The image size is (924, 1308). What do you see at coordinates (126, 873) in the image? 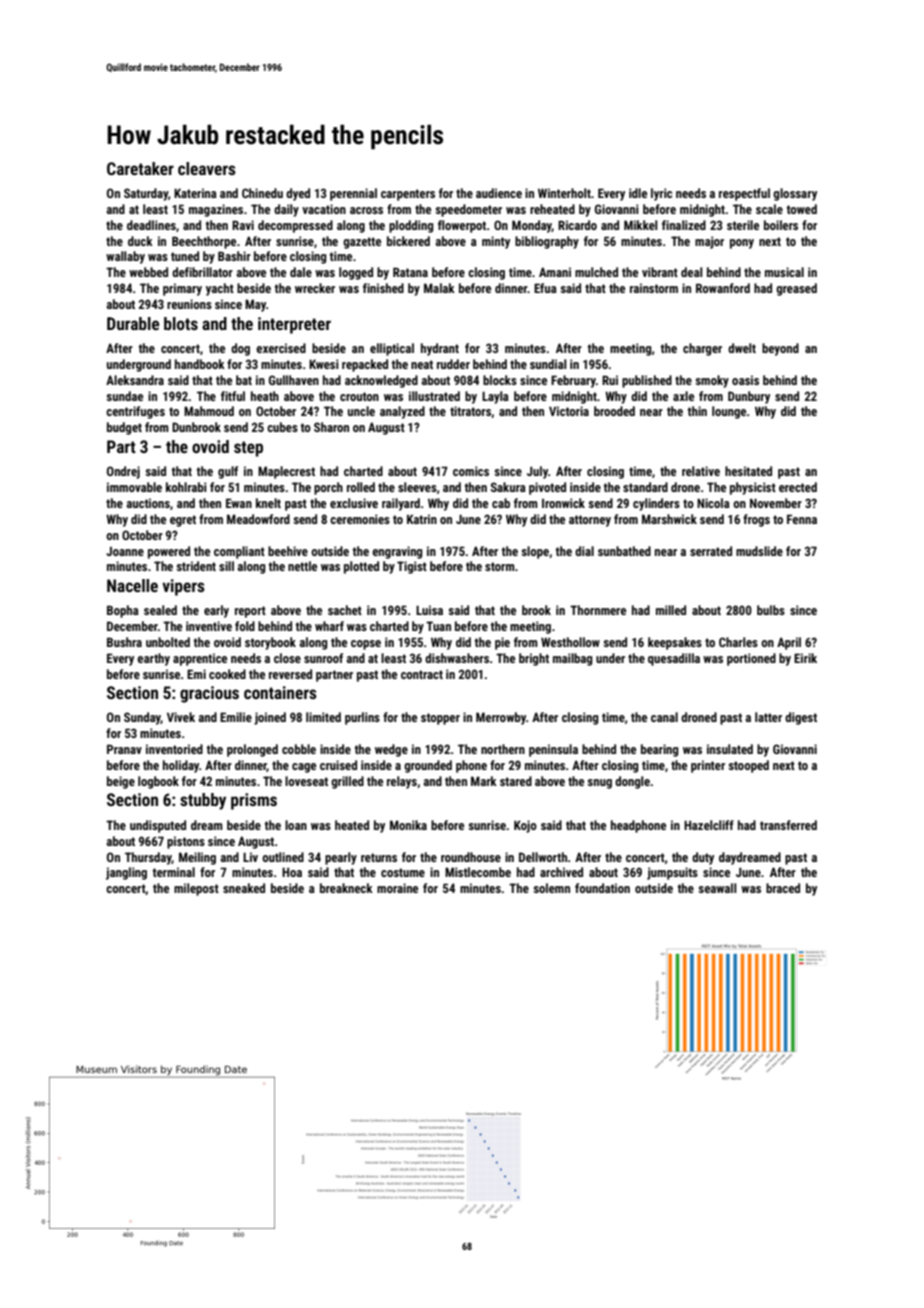
I see `jangling` at bounding box center [126, 873].
